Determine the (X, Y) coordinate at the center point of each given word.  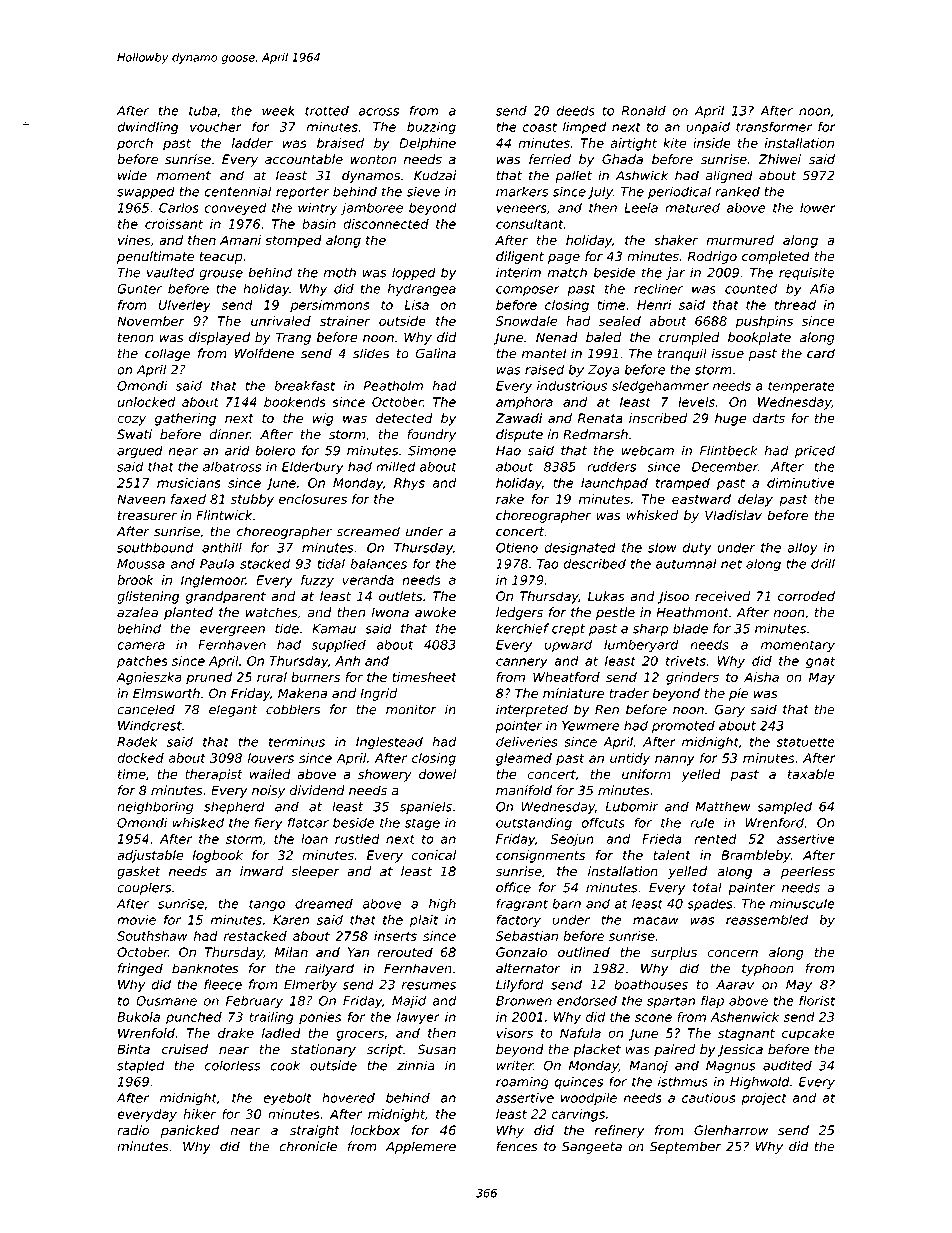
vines (134, 240)
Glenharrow (731, 1130)
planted (188, 613)
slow (662, 547)
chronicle (308, 1146)
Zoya (604, 371)
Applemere (421, 1147)
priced (815, 451)
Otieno (517, 547)
